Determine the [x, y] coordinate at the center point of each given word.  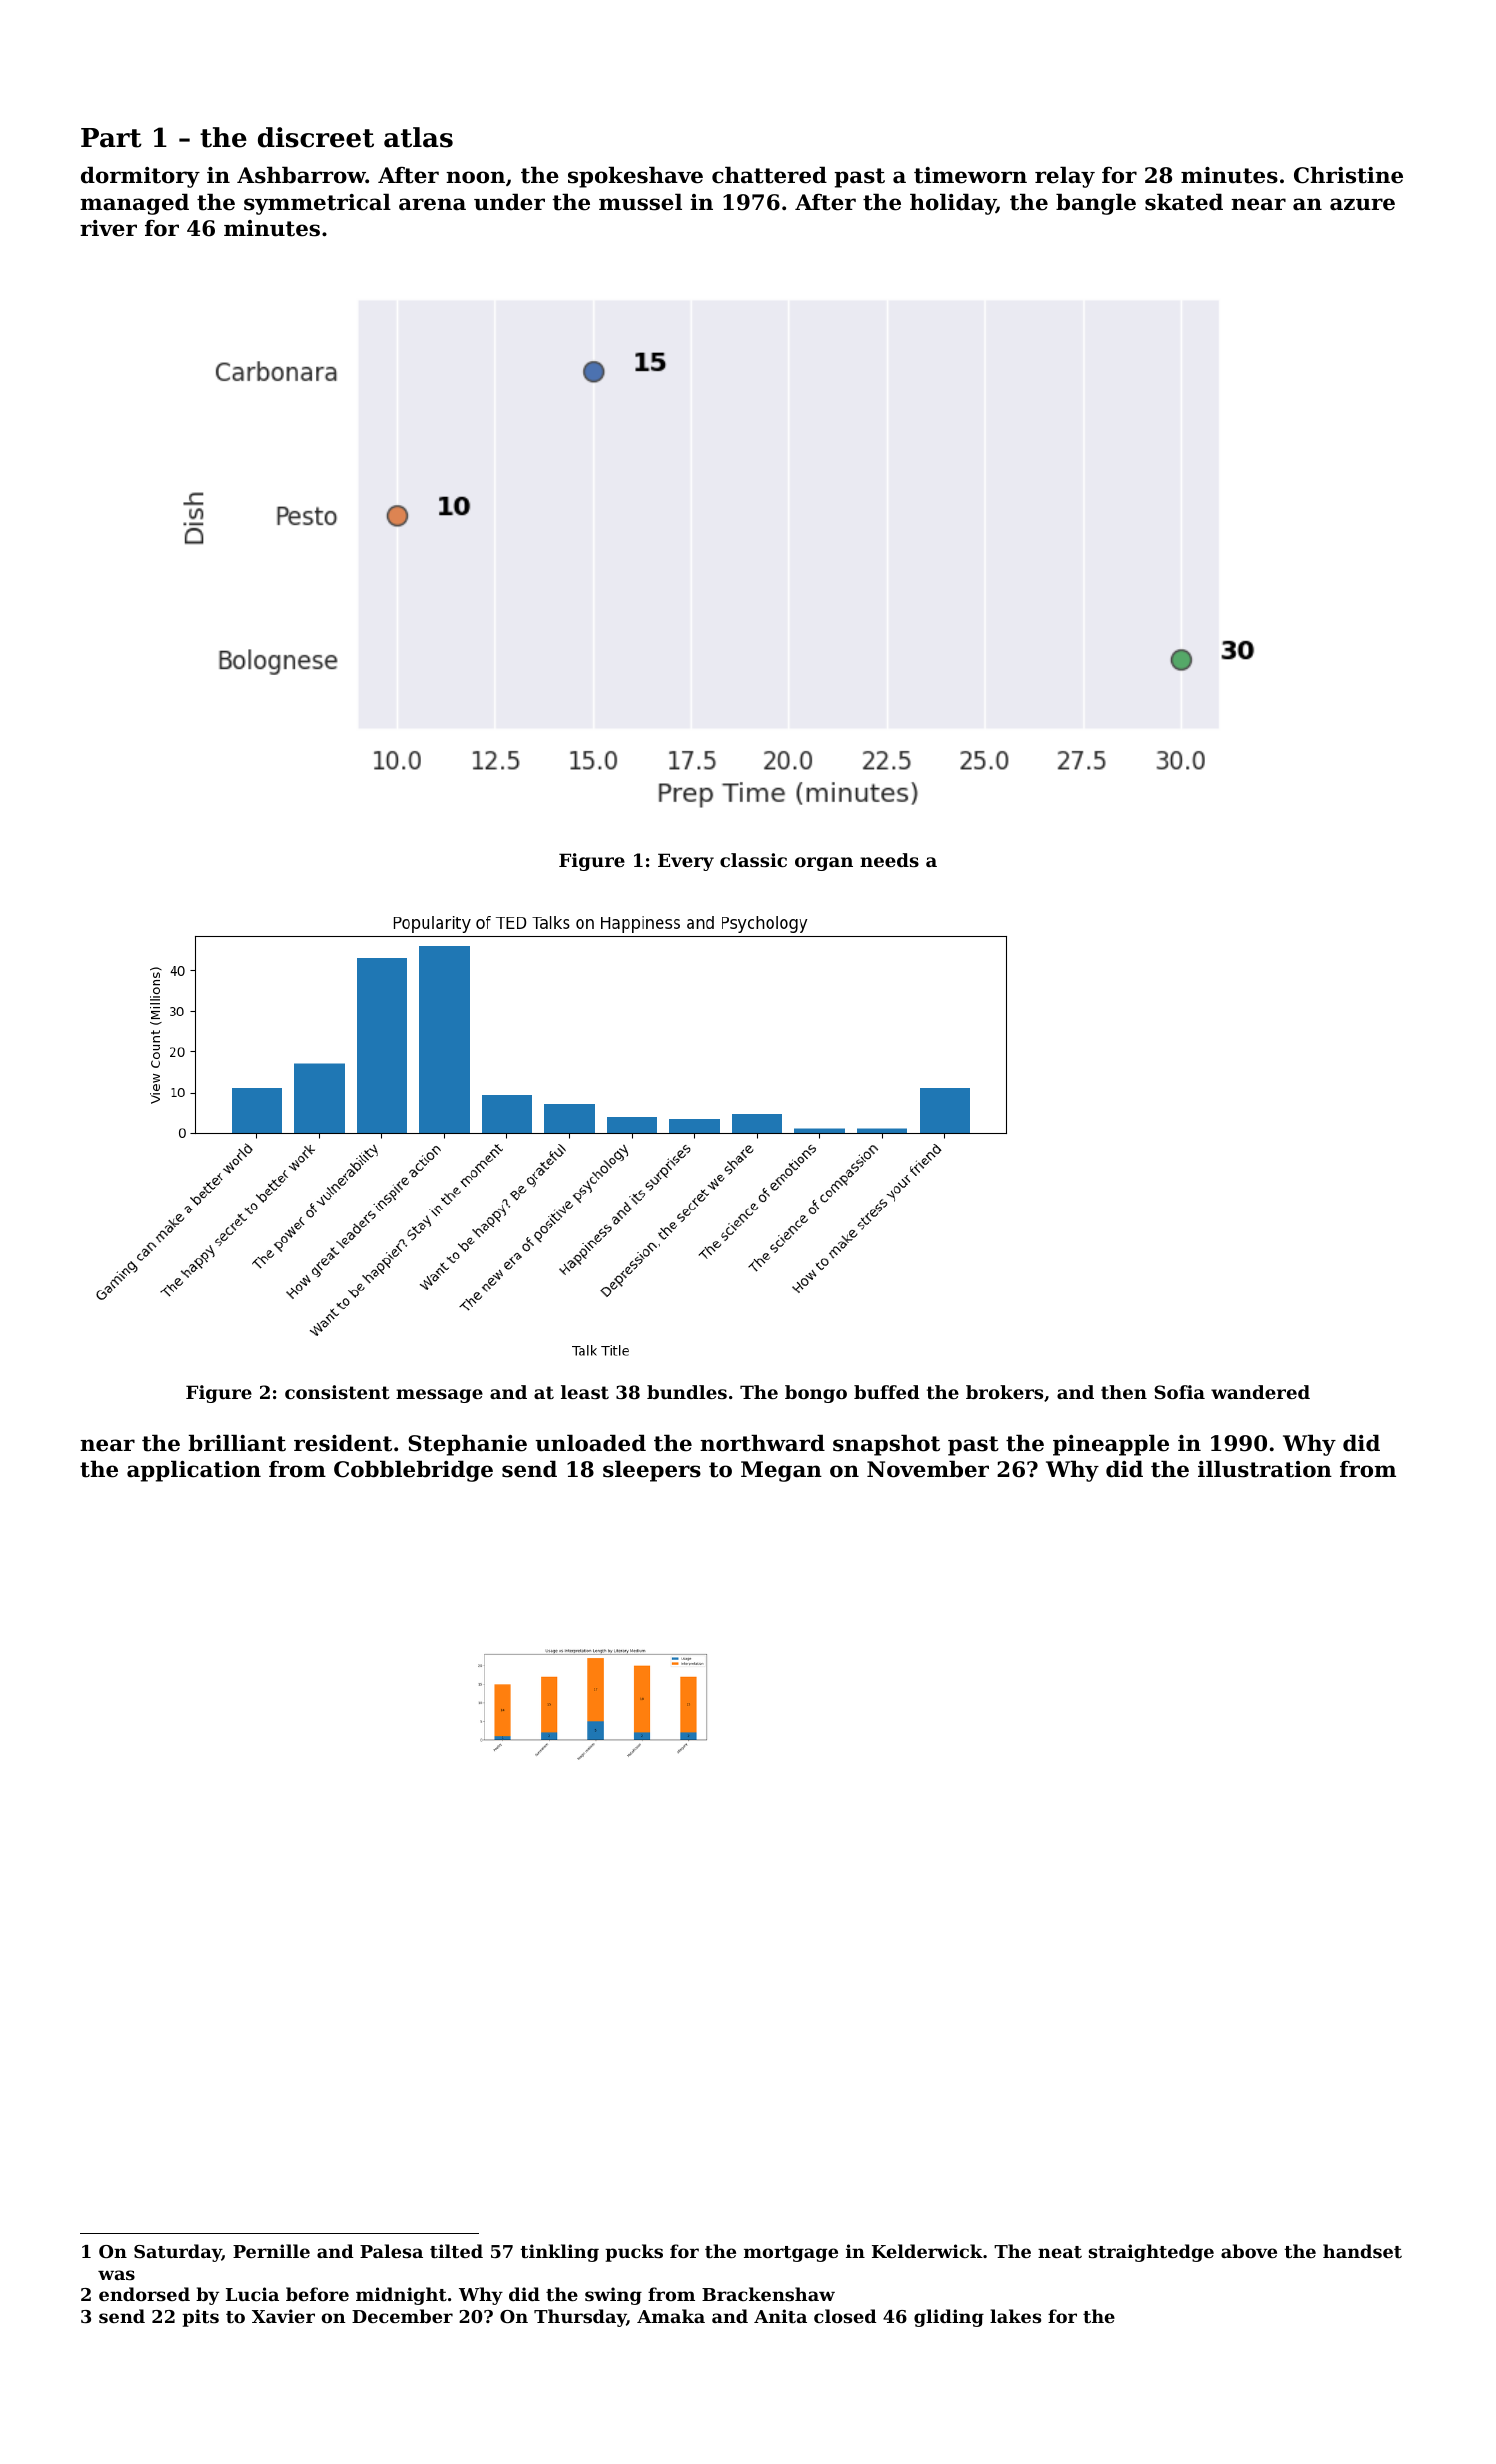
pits [200, 2318]
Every [686, 862]
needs [889, 860]
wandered [1260, 1392]
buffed [887, 1392]
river [108, 228]
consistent [337, 1392]
